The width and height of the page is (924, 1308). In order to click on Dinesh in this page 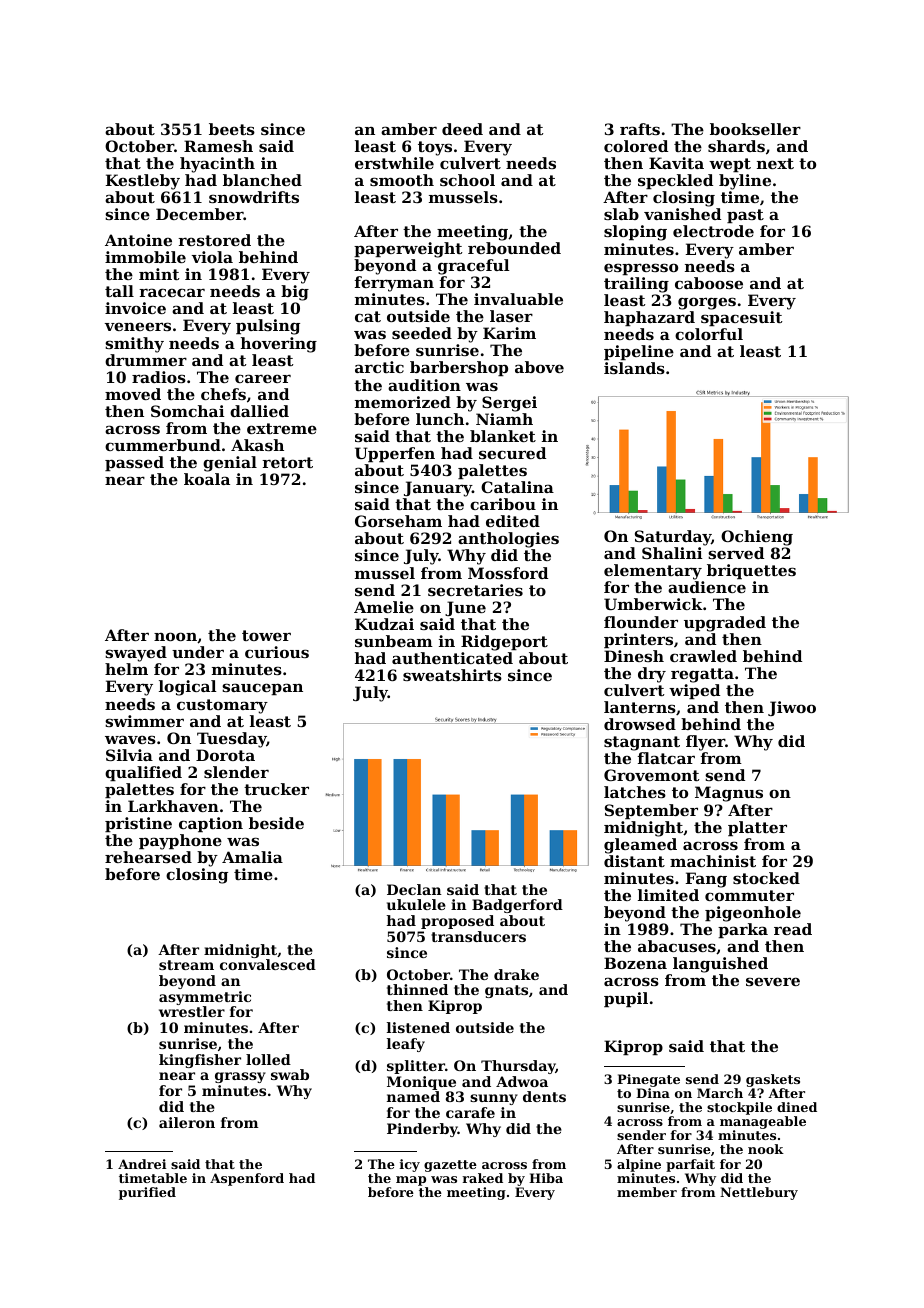, I will do `click(634, 656)`.
